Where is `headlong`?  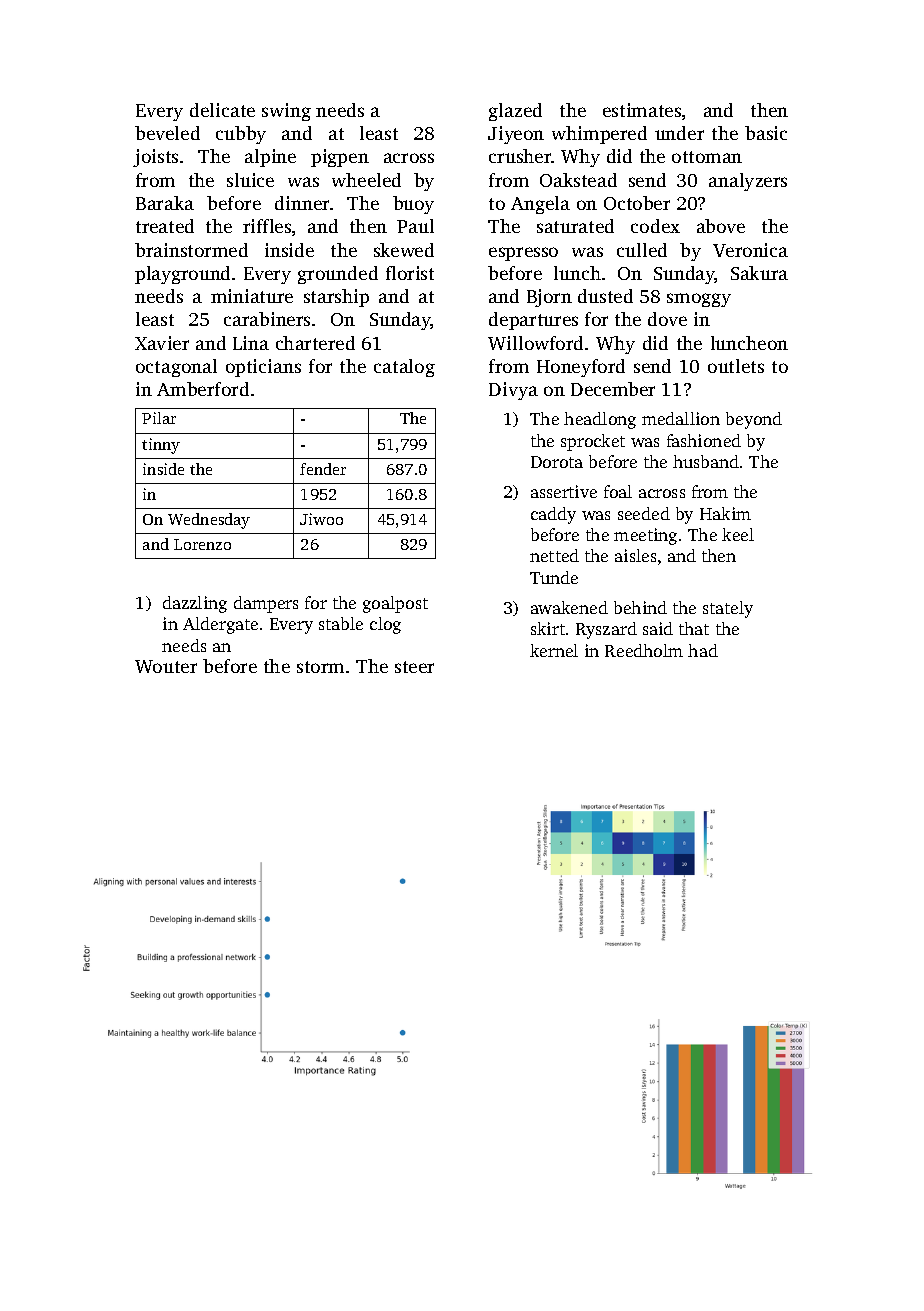 headlong is located at coordinates (600, 420).
